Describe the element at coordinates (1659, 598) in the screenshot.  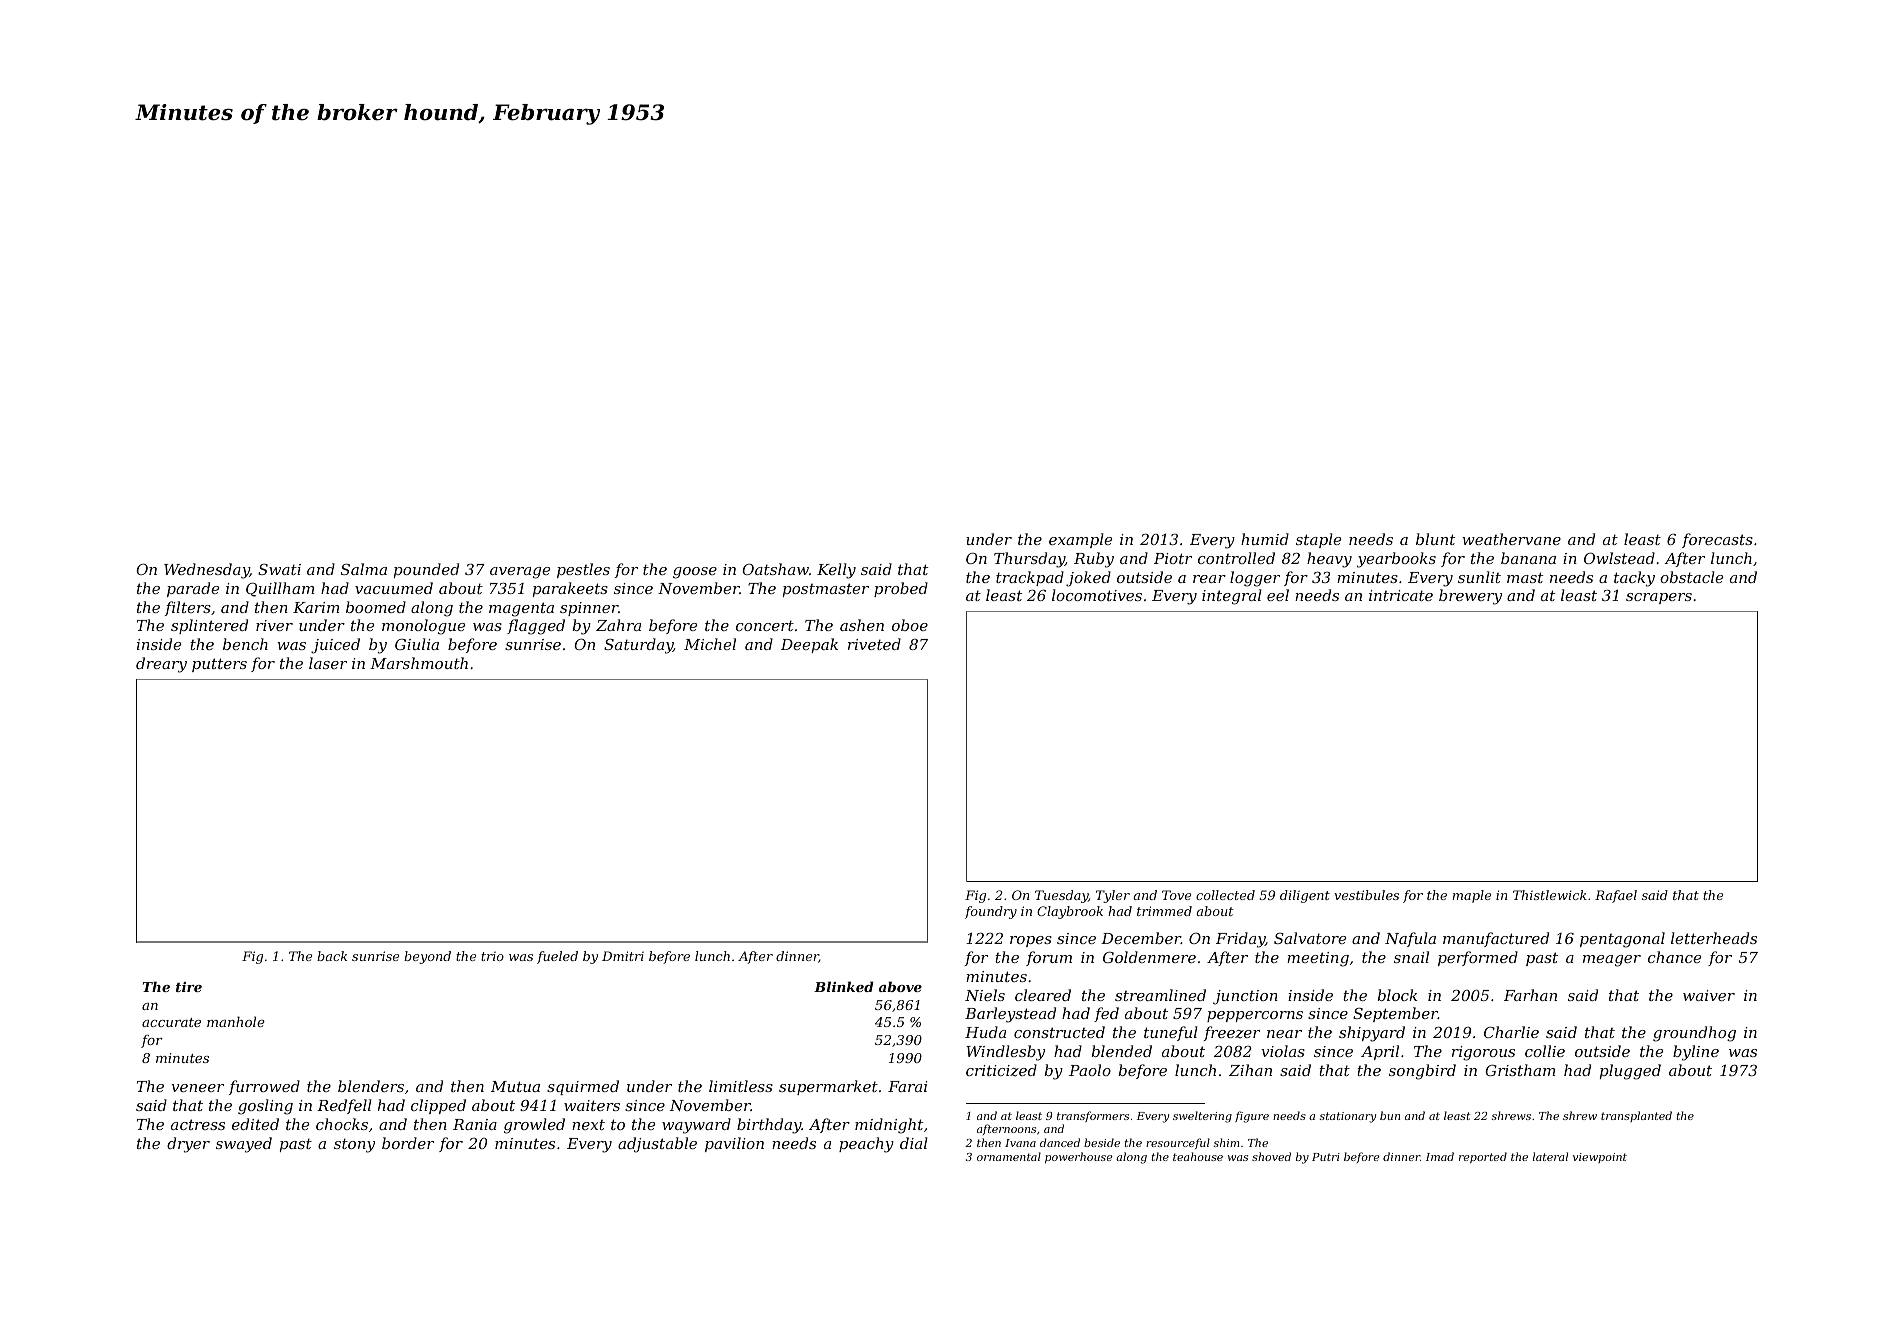
I see `scrapers` at that location.
